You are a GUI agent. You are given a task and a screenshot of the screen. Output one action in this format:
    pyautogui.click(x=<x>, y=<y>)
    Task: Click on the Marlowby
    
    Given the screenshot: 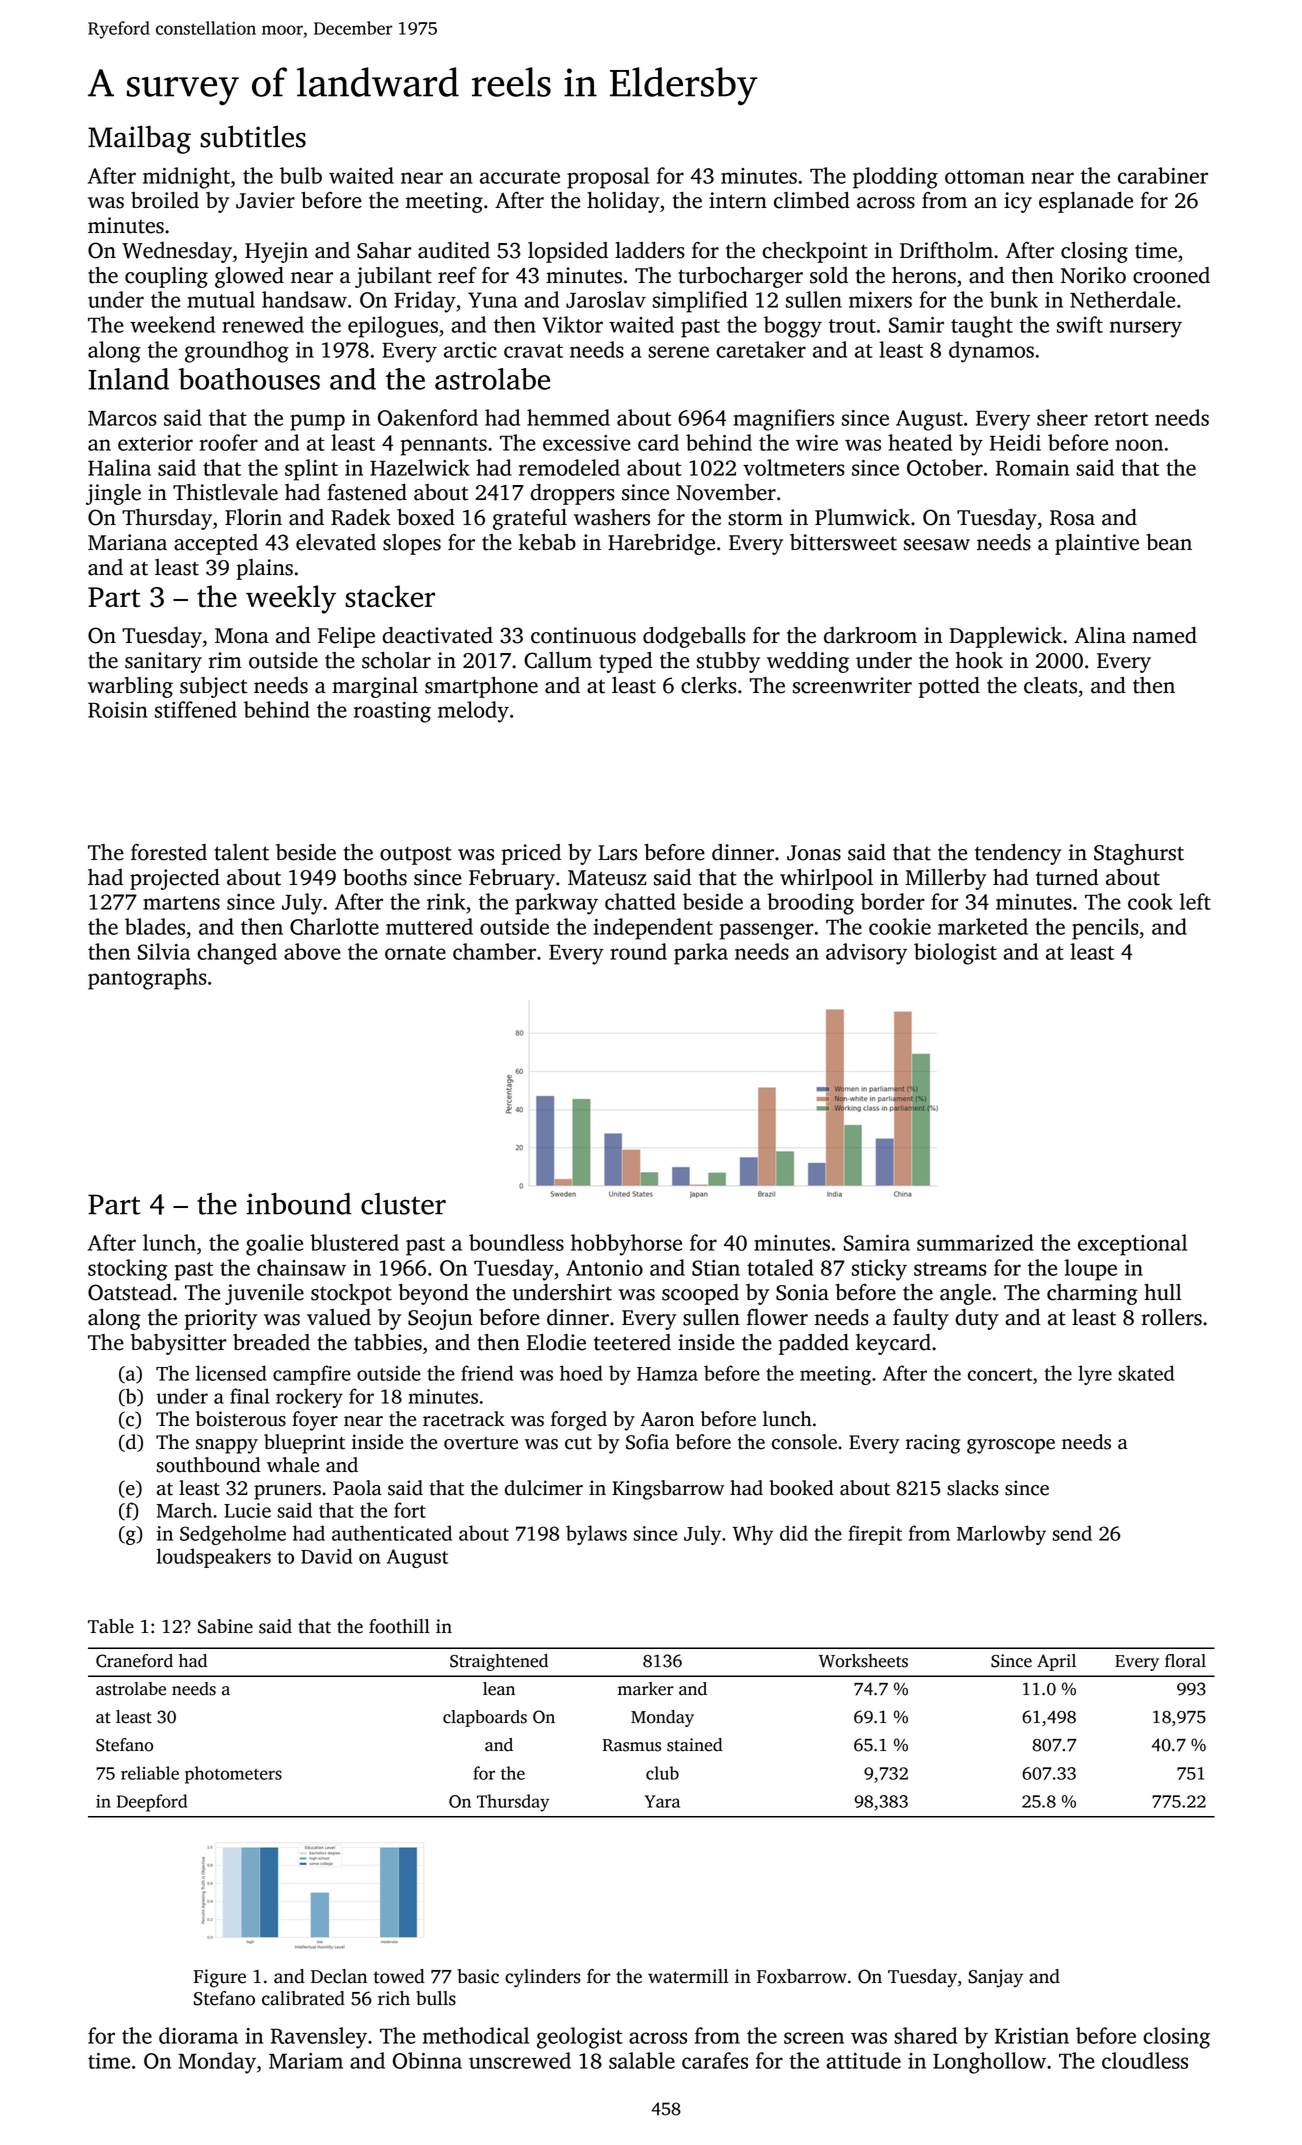 What is the action you would take?
    pyautogui.click(x=1001, y=1535)
